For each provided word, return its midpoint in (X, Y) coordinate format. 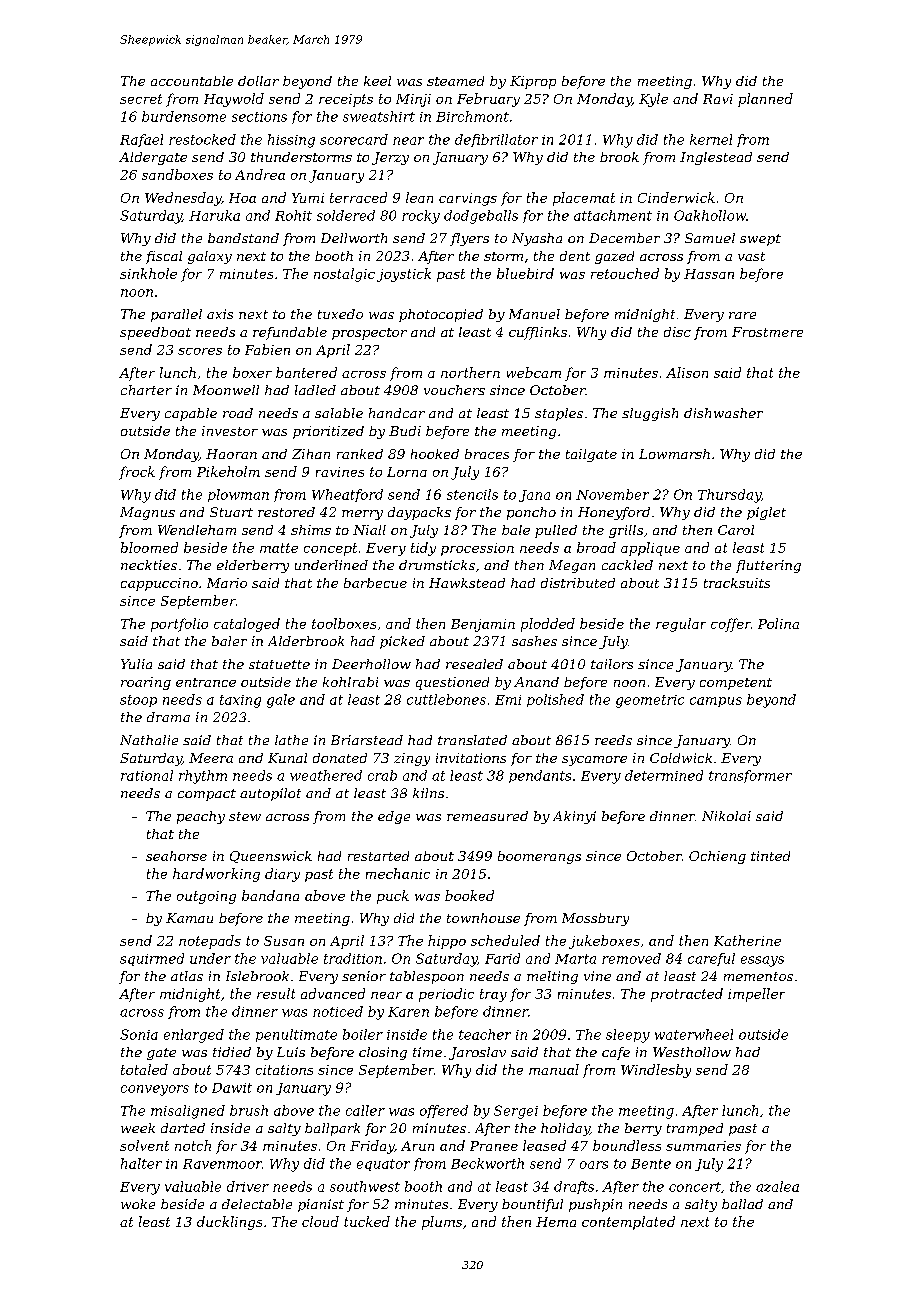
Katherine (747, 940)
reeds (613, 740)
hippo (447, 942)
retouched (625, 273)
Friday (372, 1147)
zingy (412, 759)
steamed (455, 81)
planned (765, 100)
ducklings (229, 1223)
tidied (232, 1052)
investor (230, 431)
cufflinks (538, 333)
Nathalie (149, 740)
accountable (192, 81)
